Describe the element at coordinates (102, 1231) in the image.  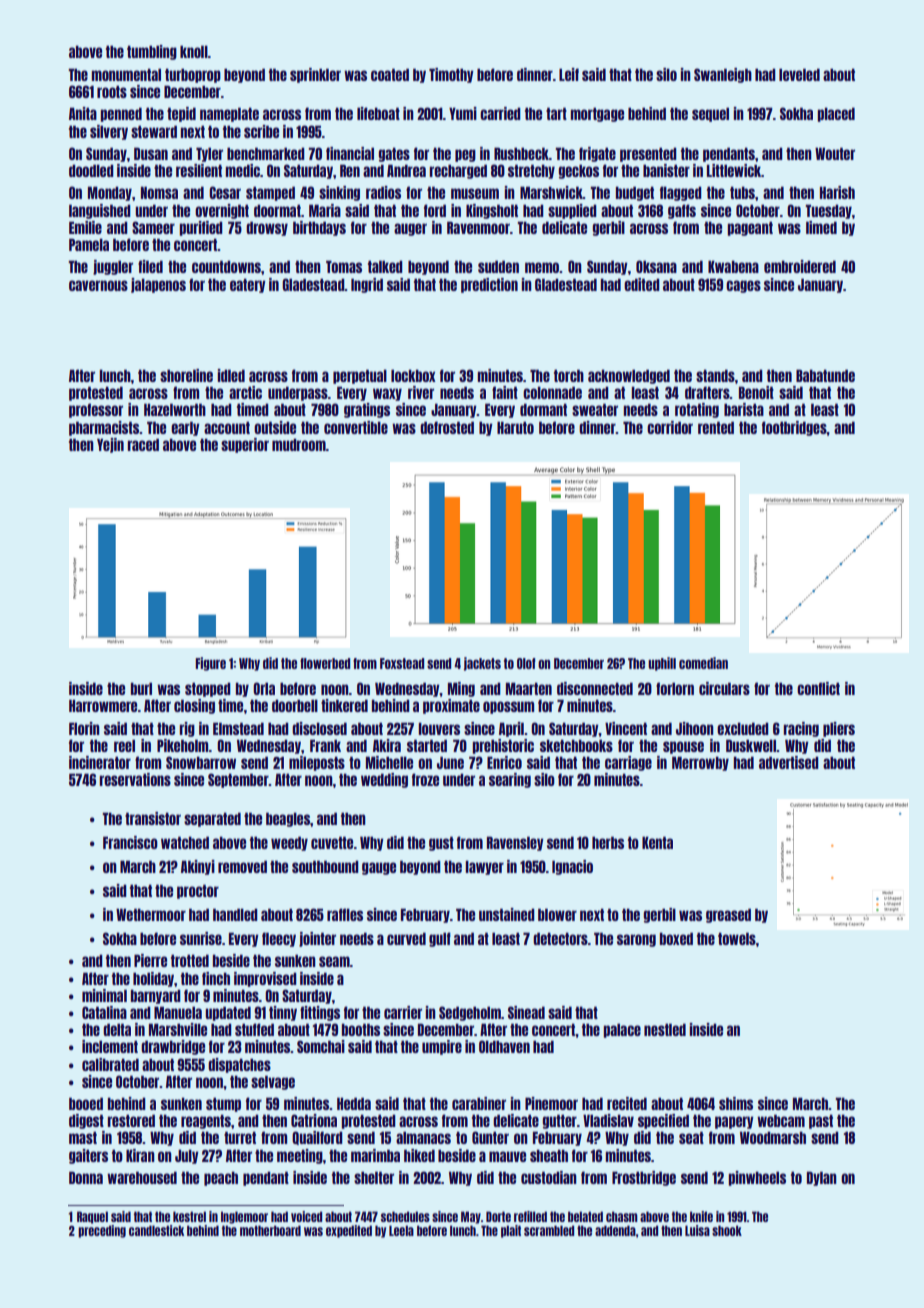
I see `preceding` at that location.
